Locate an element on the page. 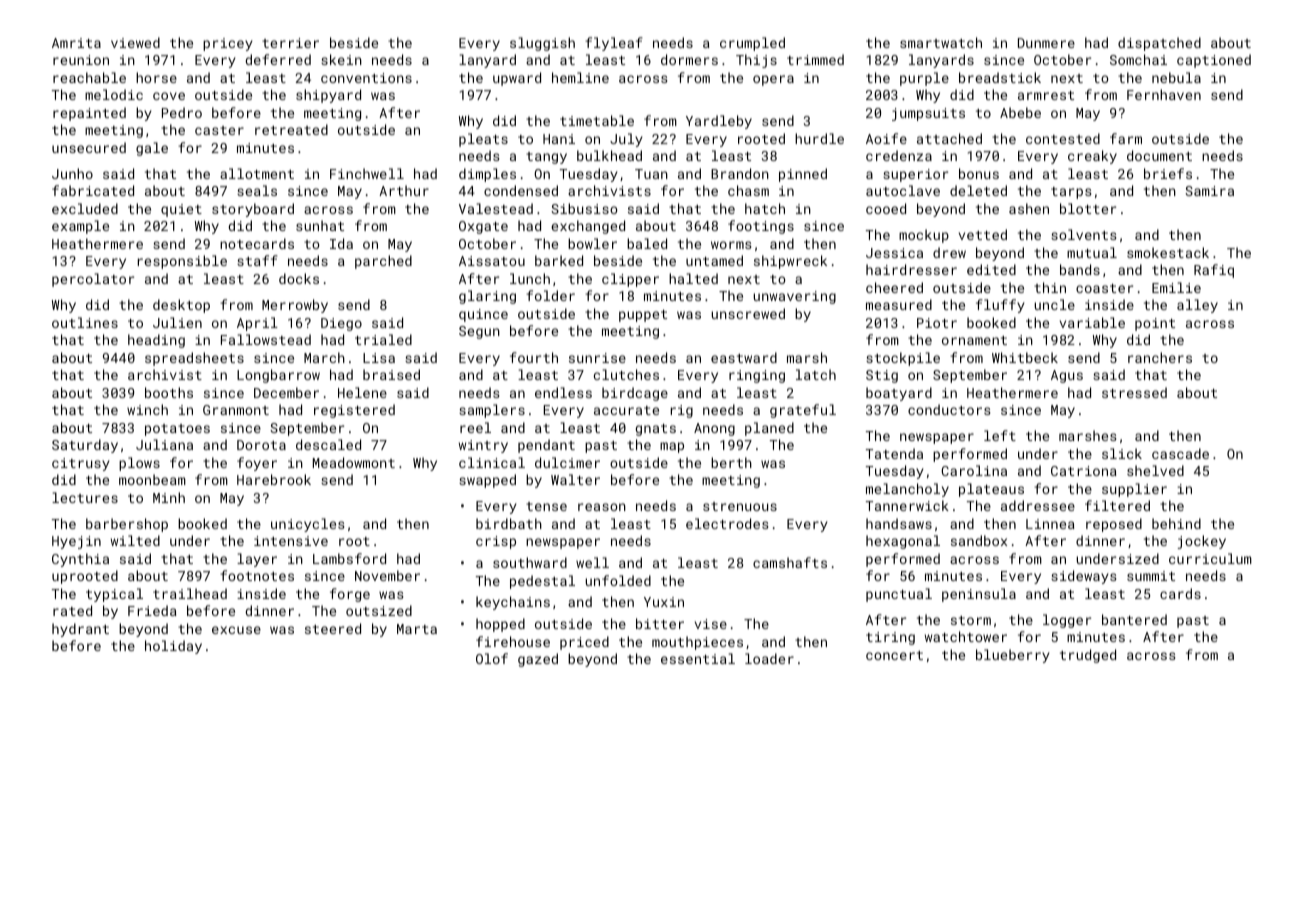  Yuxin is located at coordinates (664, 602).
